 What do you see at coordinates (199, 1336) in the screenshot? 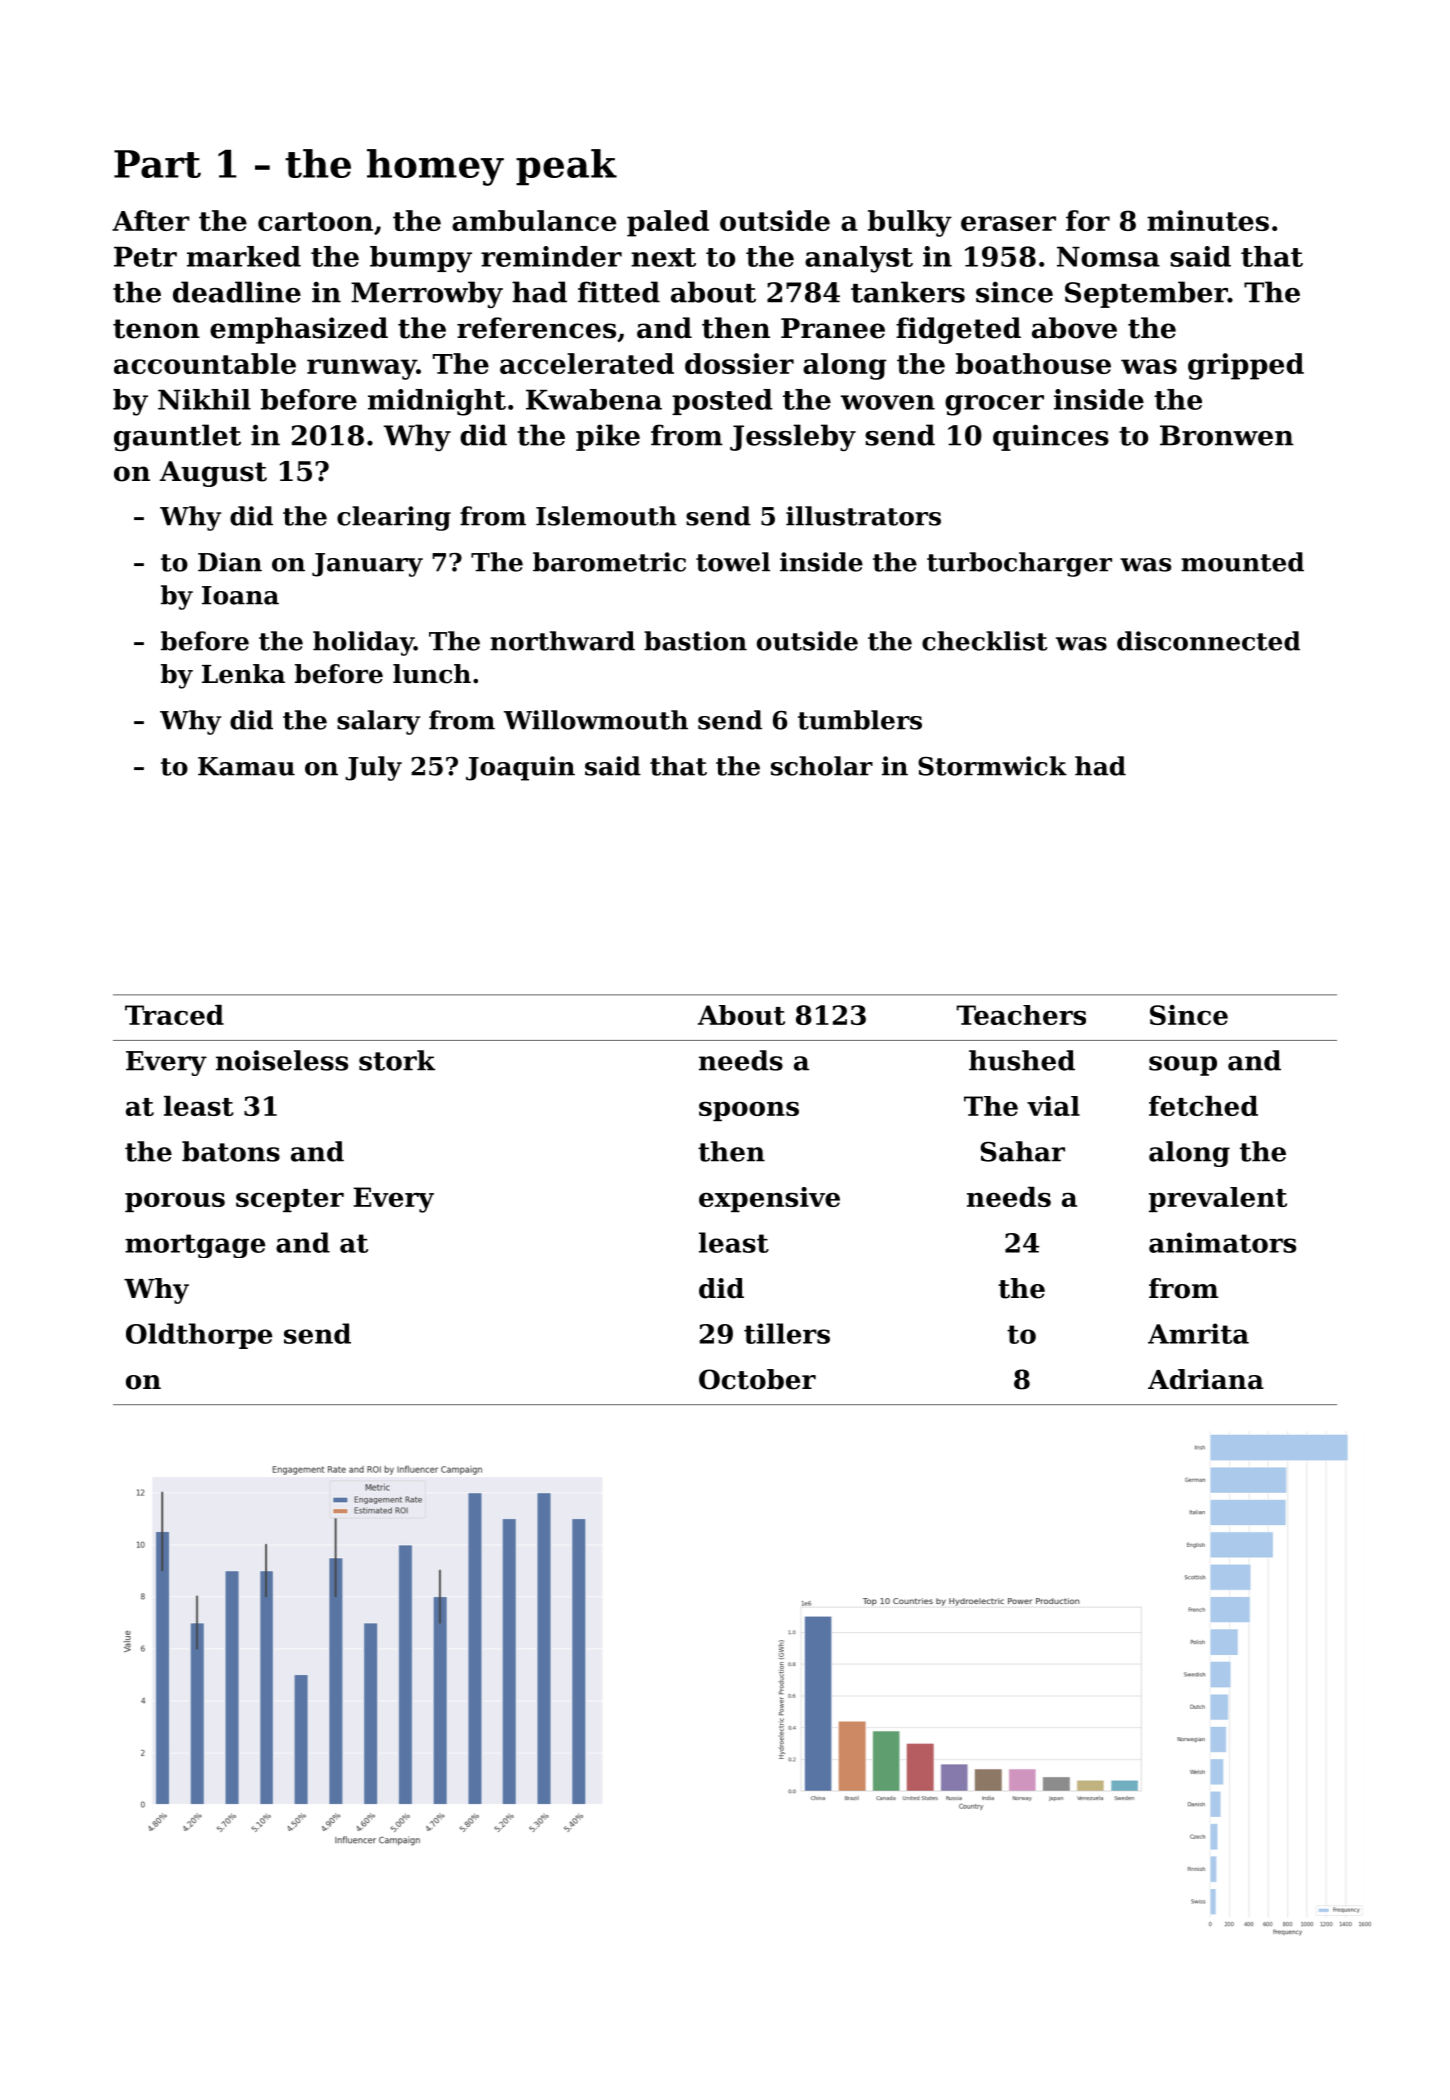
I see `Oldthorpe` at bounding box center [199, 1336].
